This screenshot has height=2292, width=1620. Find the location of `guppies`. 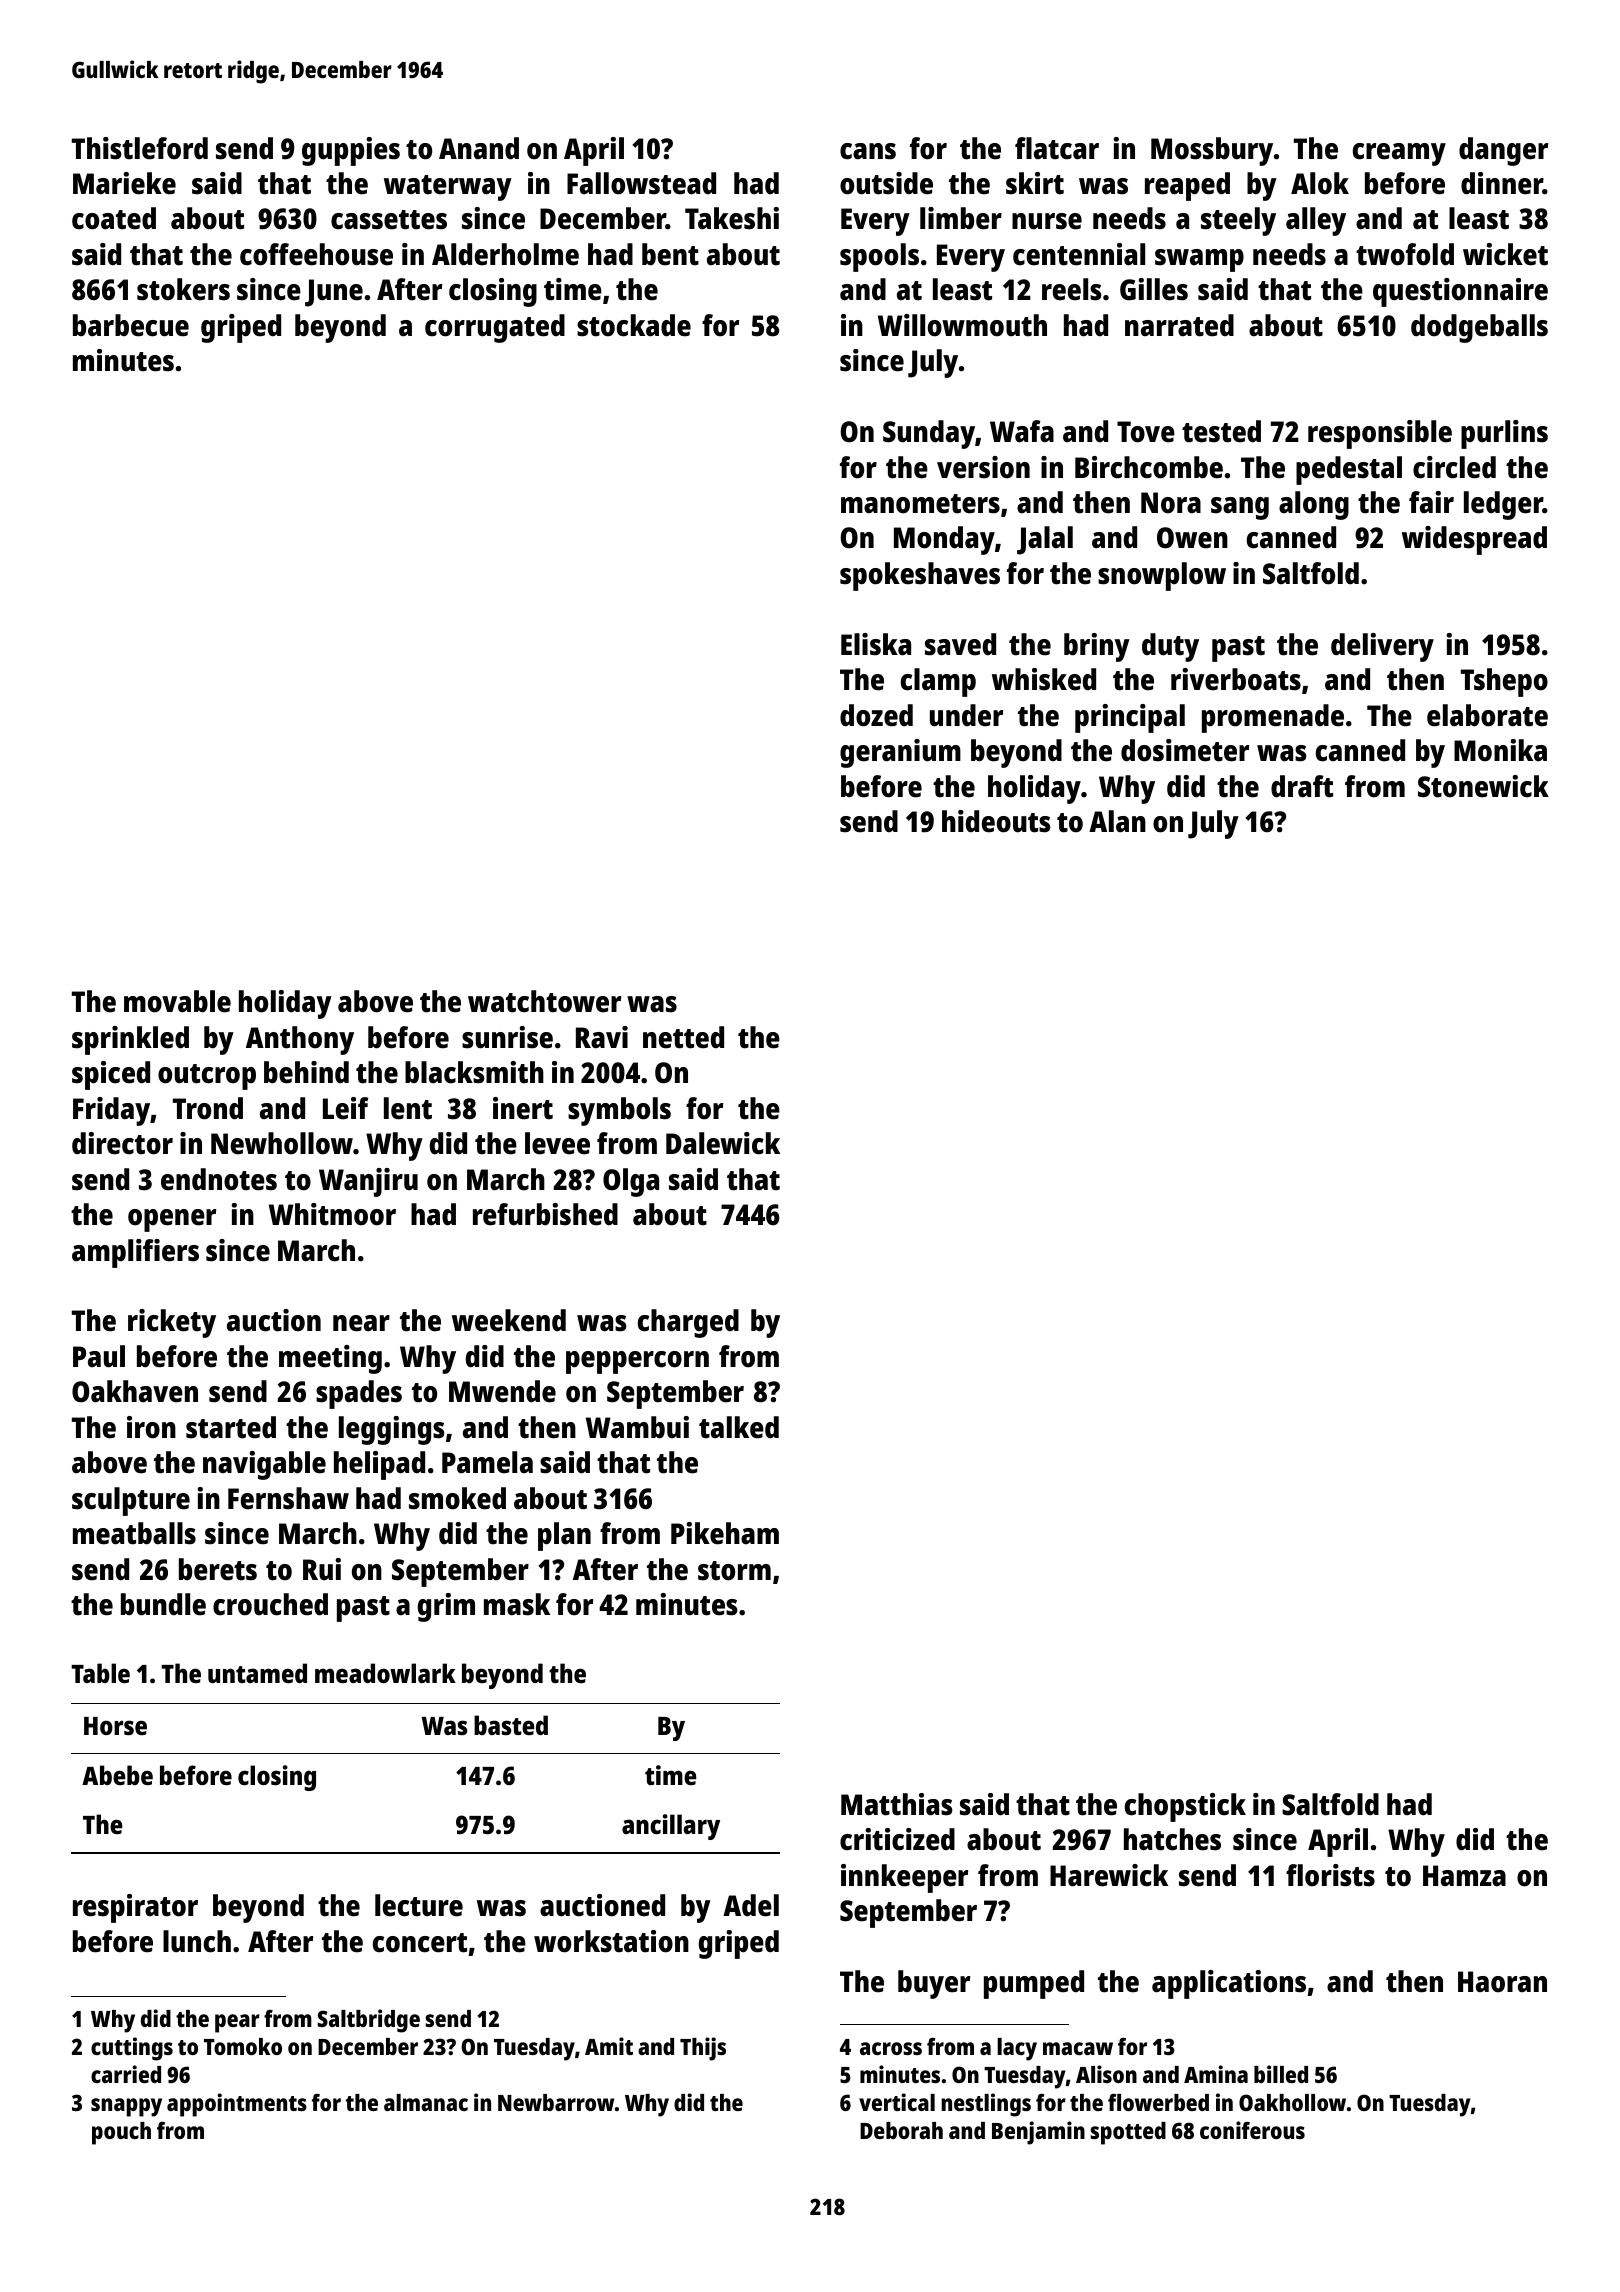

guppies is located at coordinates (351, 151).
